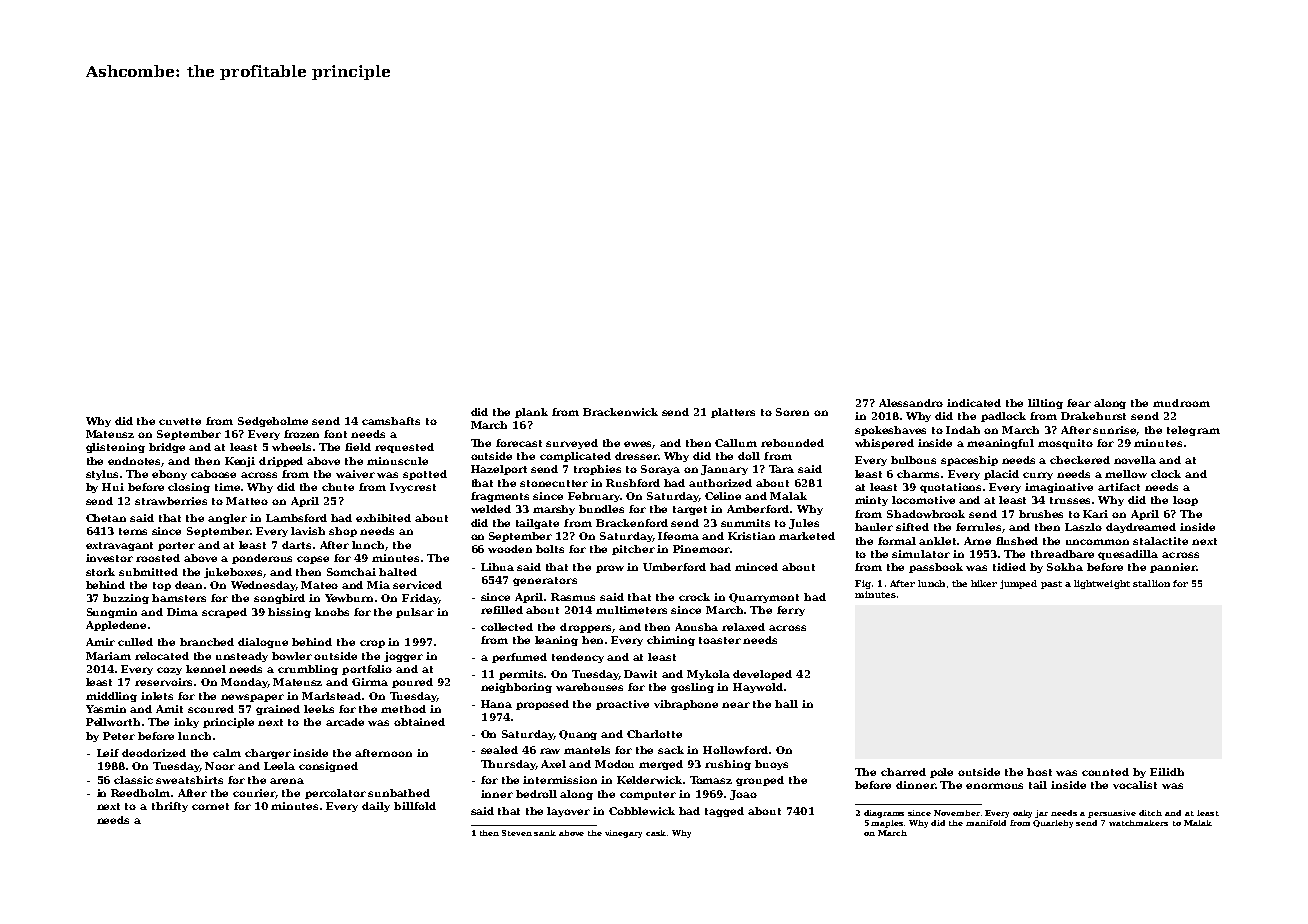 This image has height=924, width=1308. Describe the element at coordinates (108, 753) in the image. I see `Leif` at that location.
